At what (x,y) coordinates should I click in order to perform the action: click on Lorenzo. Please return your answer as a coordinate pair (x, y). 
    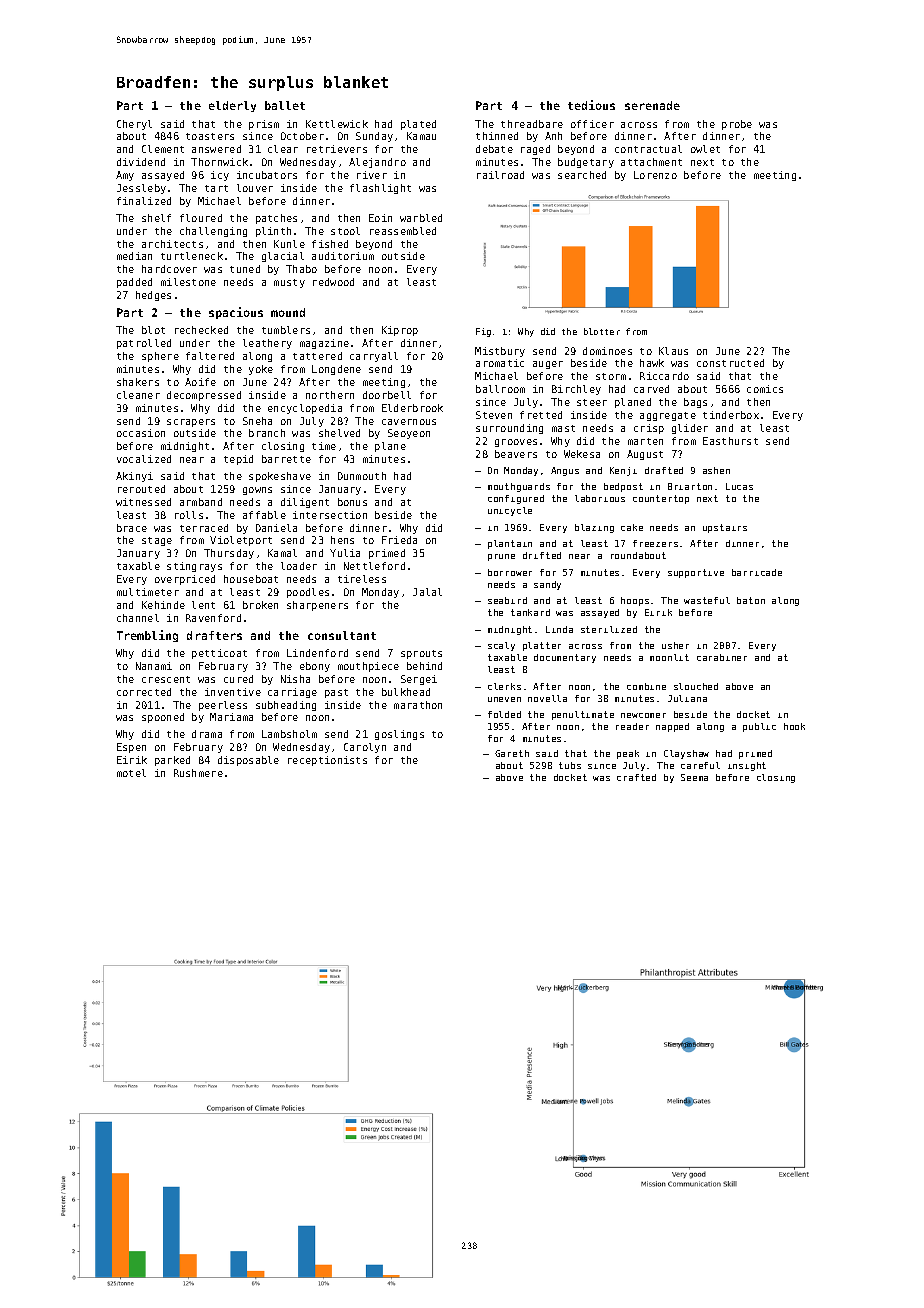
    Looking at the image, I should click on (655, 175).
